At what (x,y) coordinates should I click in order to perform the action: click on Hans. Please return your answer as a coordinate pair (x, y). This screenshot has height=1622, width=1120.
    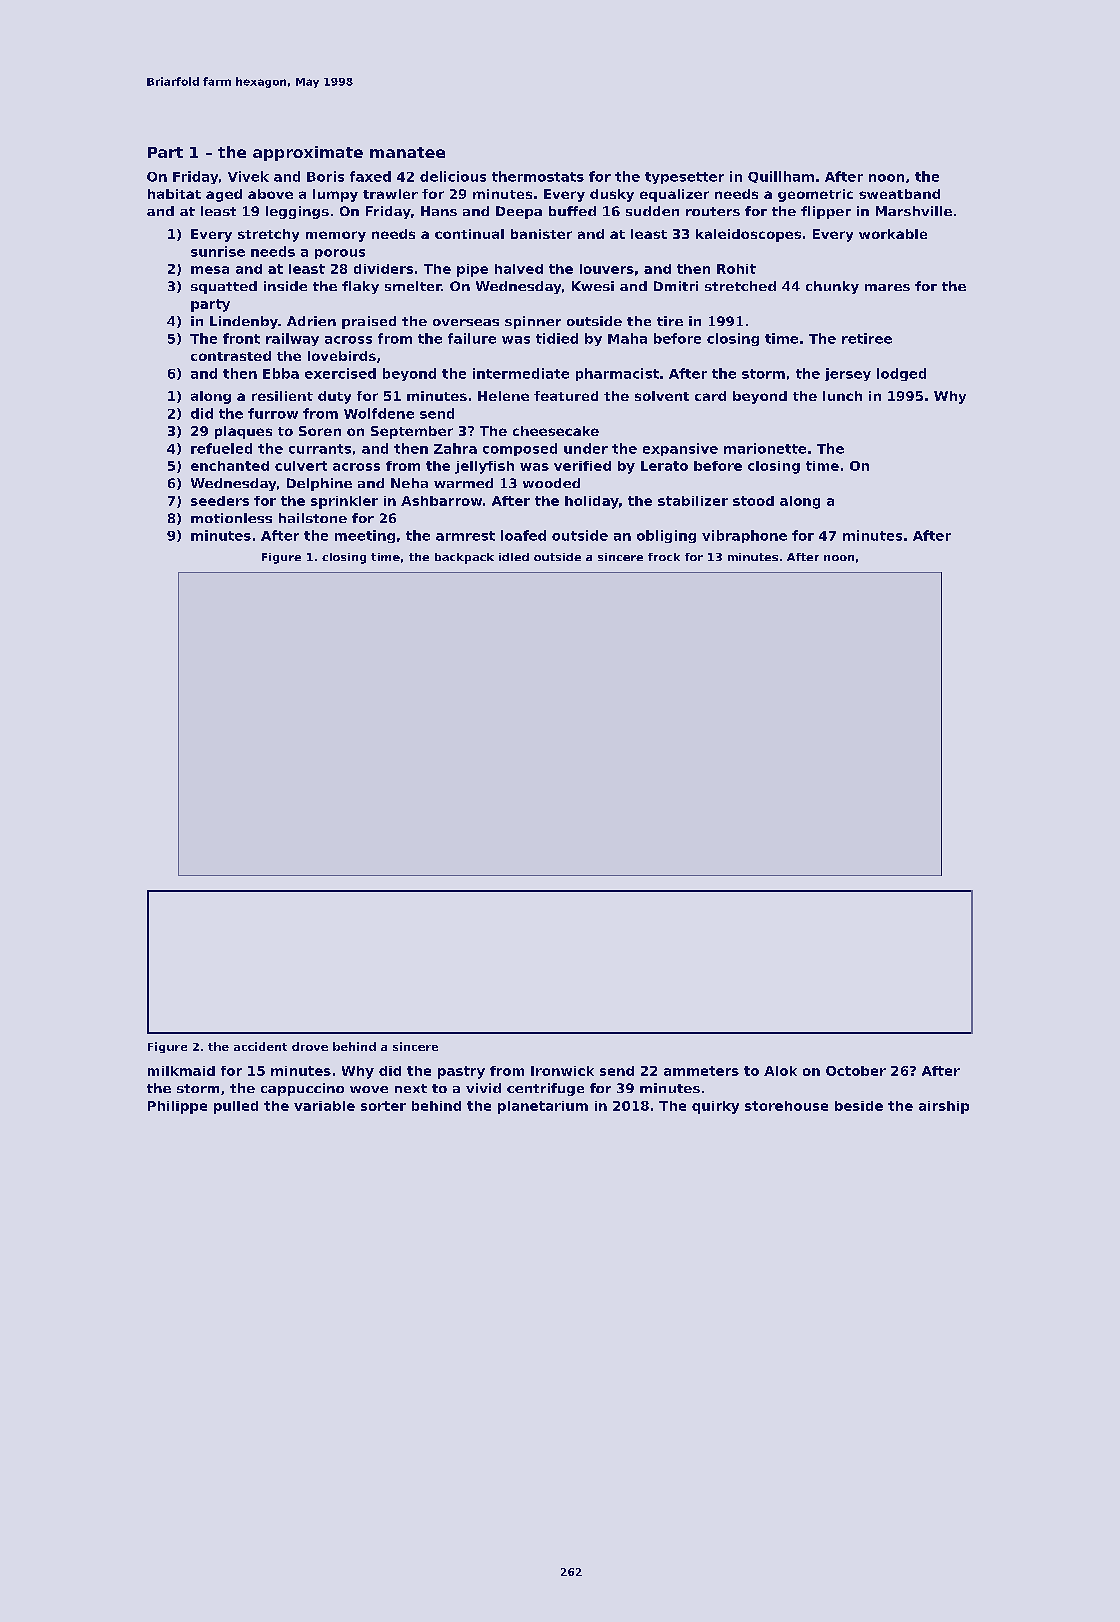
    Looking at the image, I should click on (439, 211).
